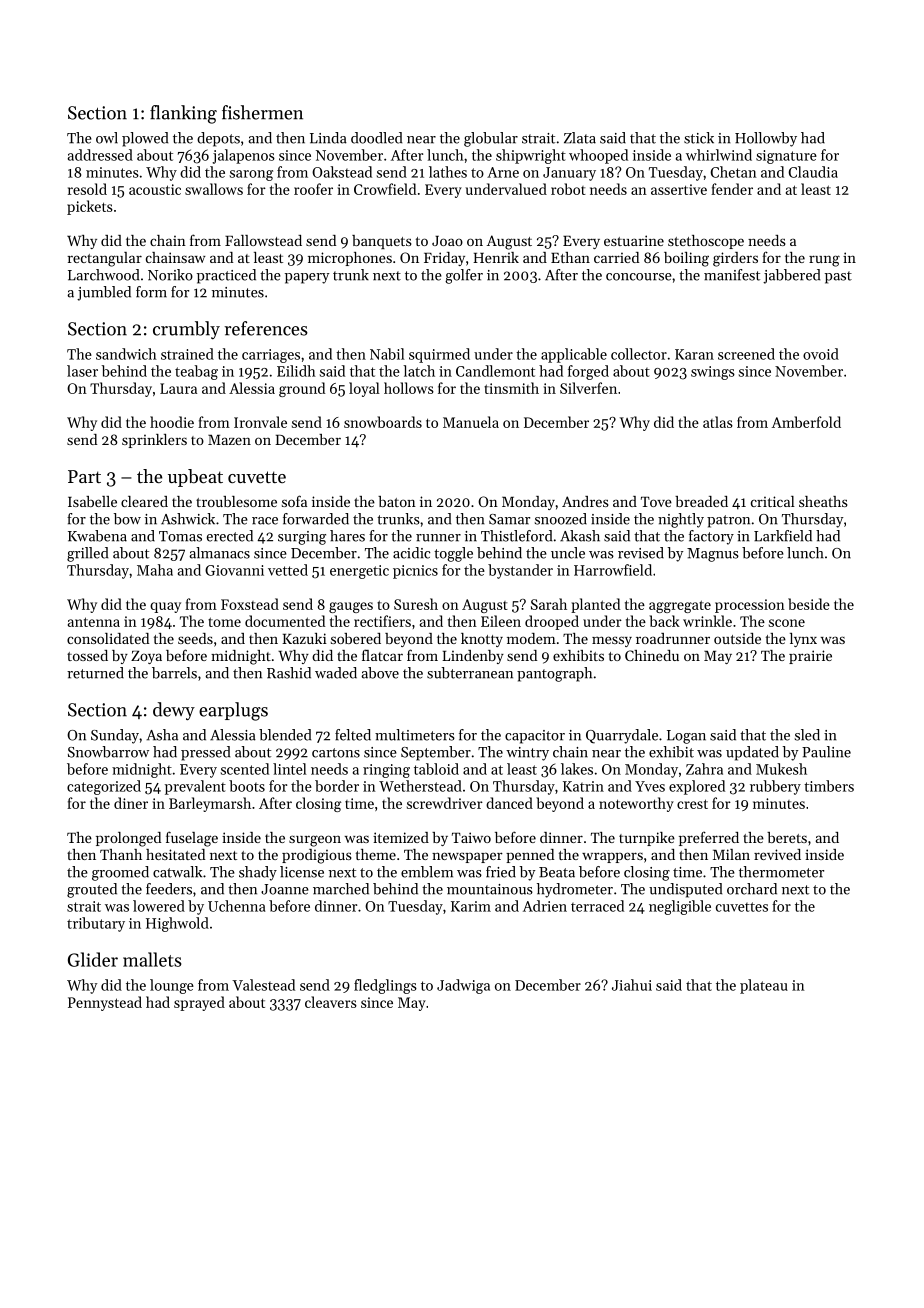 This screenshot has width=924, height=1308. I want to click on sandwich, so click(126, 354).
